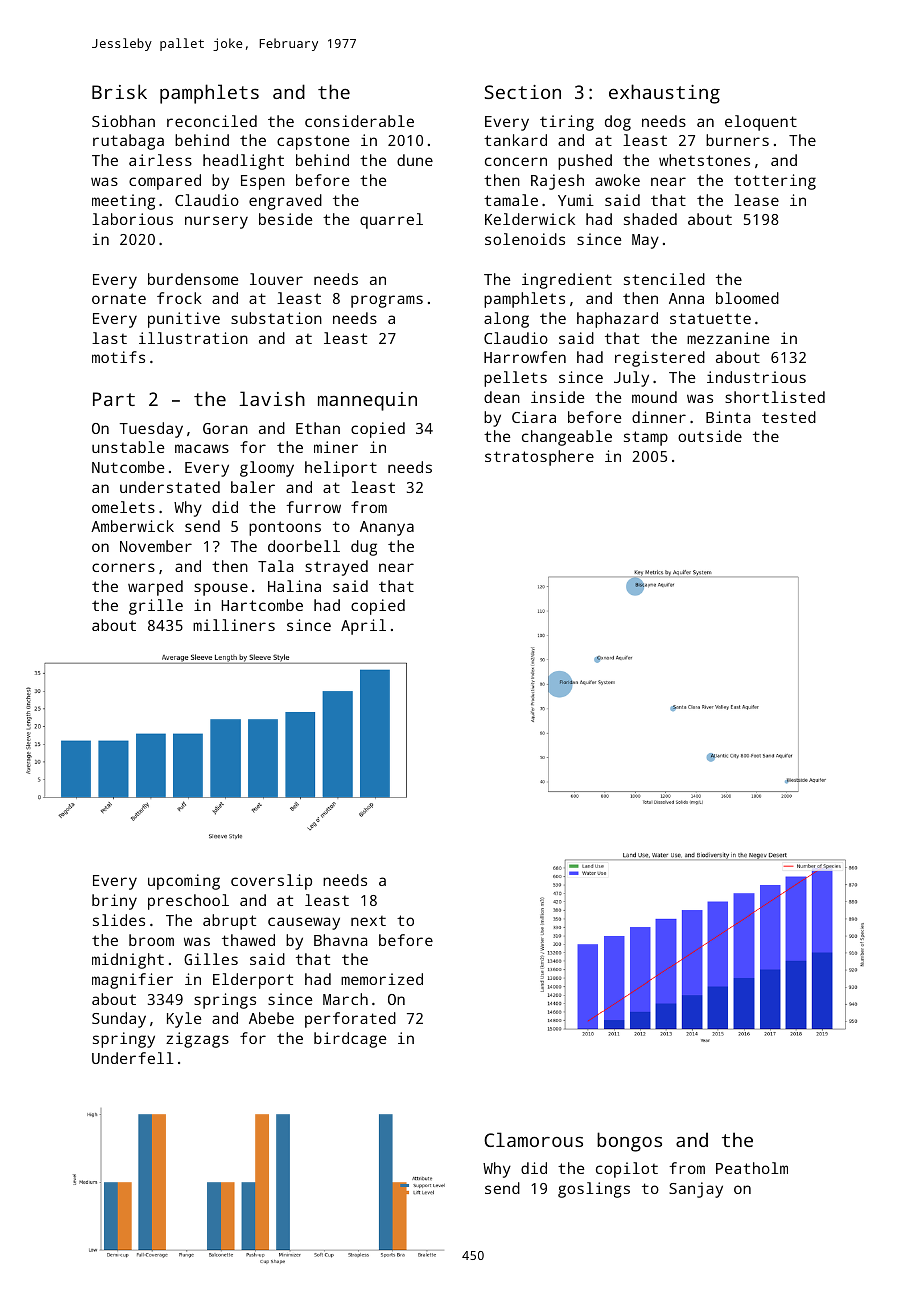 The width and height of the page is (924, 1311). What do you see at coordinates (516, 161) in the page?
I see `concern` at bounding box center [516, 161].
